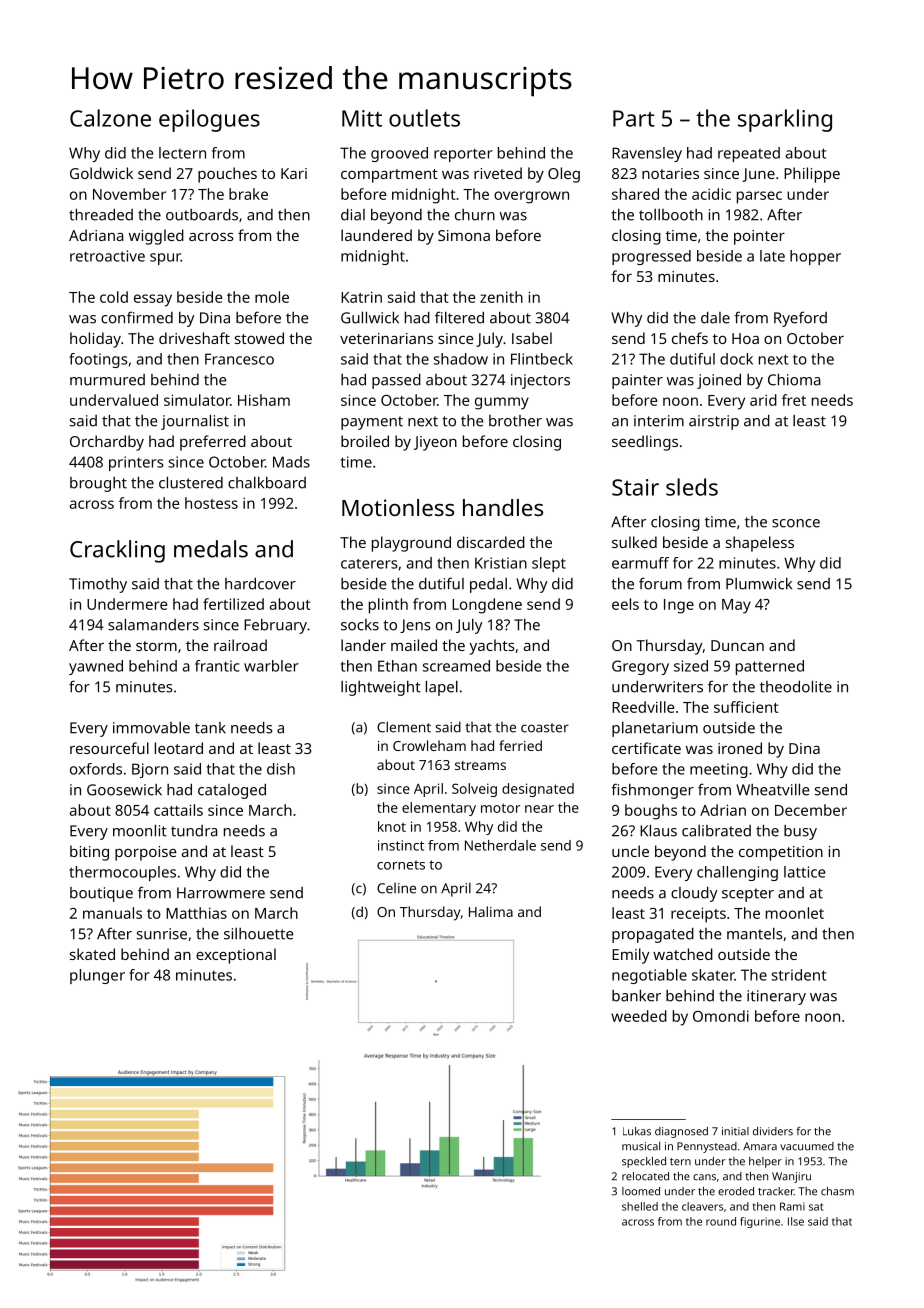 The width and height of the document is (924, 1308). I want to click on Goldwick, so click(101, 173).
